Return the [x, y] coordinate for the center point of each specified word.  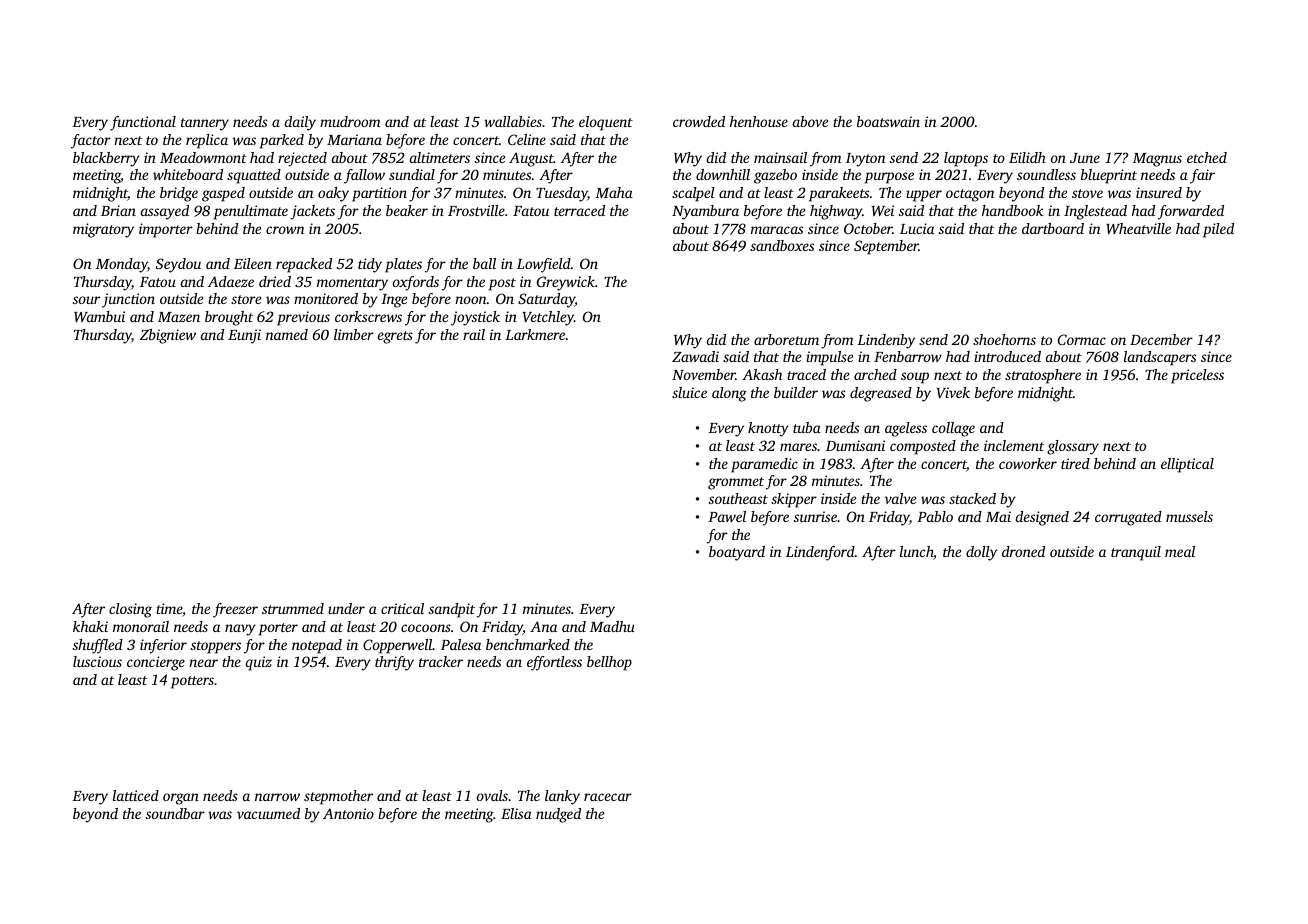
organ [181, 799]
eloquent [606, 123]
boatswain [888, 121]
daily [300, 123]
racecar [608, 797]
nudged [558, 815]
